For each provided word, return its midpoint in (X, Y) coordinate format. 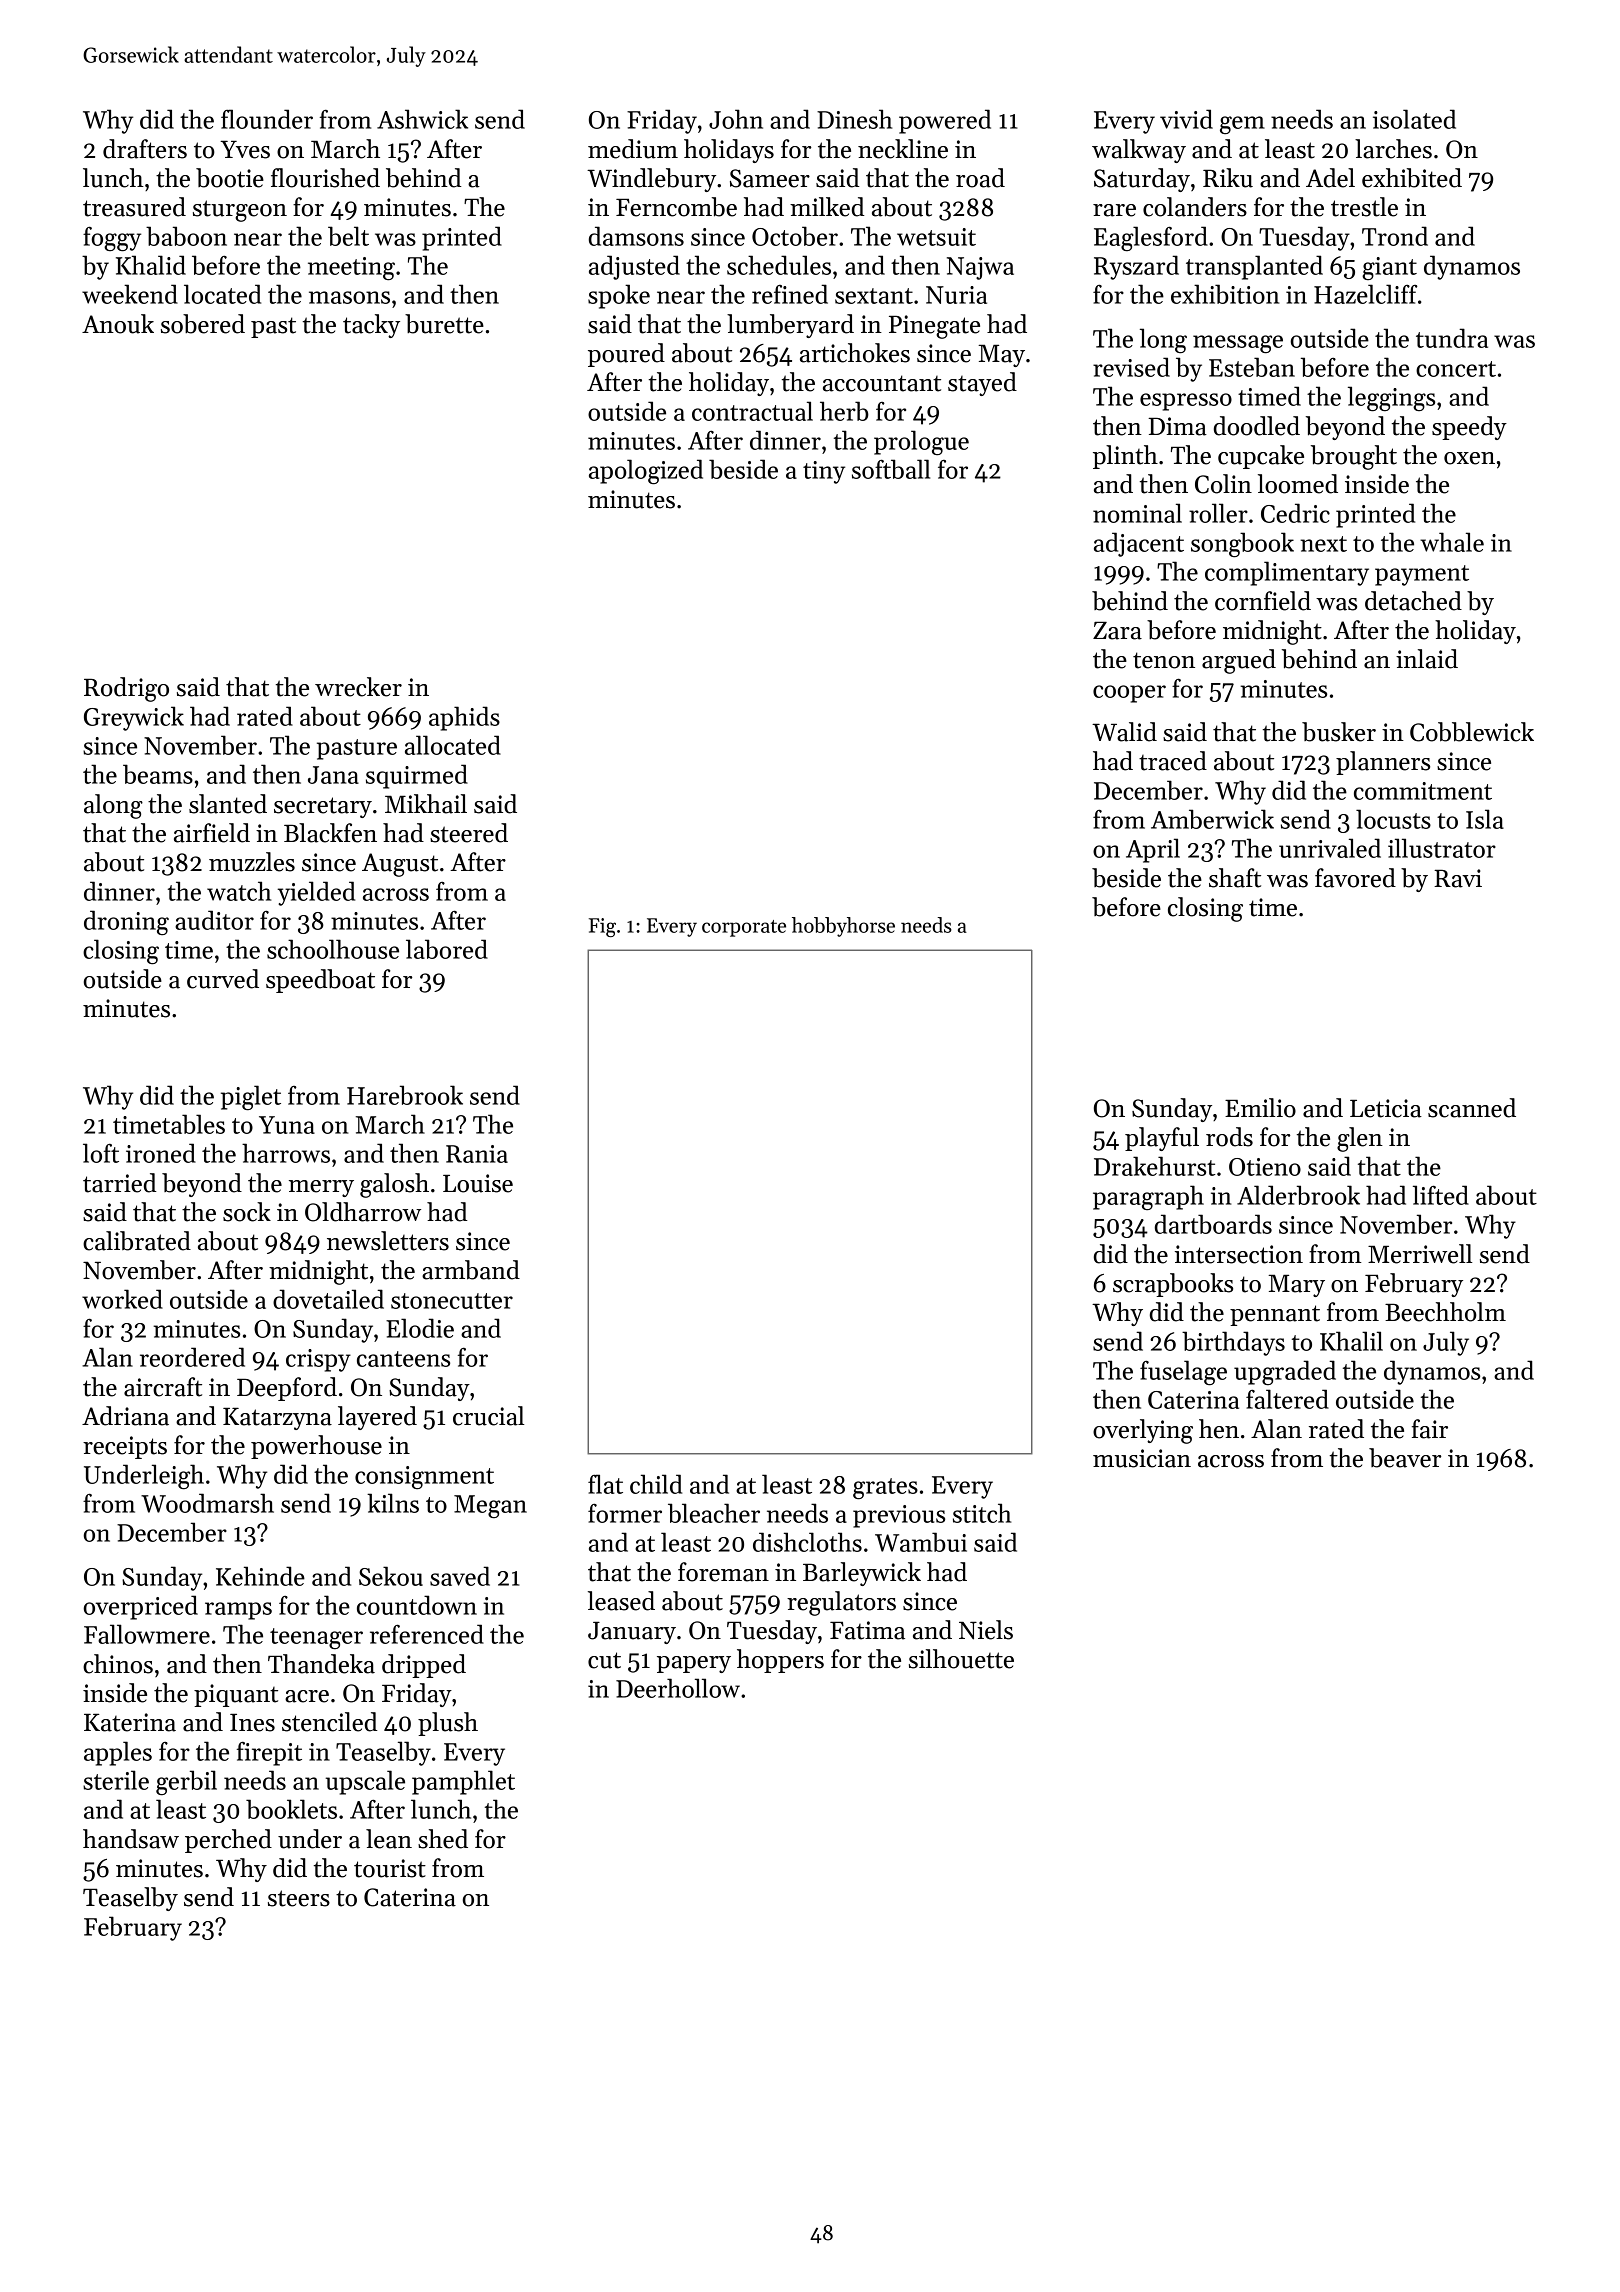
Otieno (1265, 1167)
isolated (1414, 119)
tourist (390, 1868)
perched (228, 1841)
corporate (744, 928)
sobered (203, 324)
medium (633, 149)
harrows (286, 1153)
